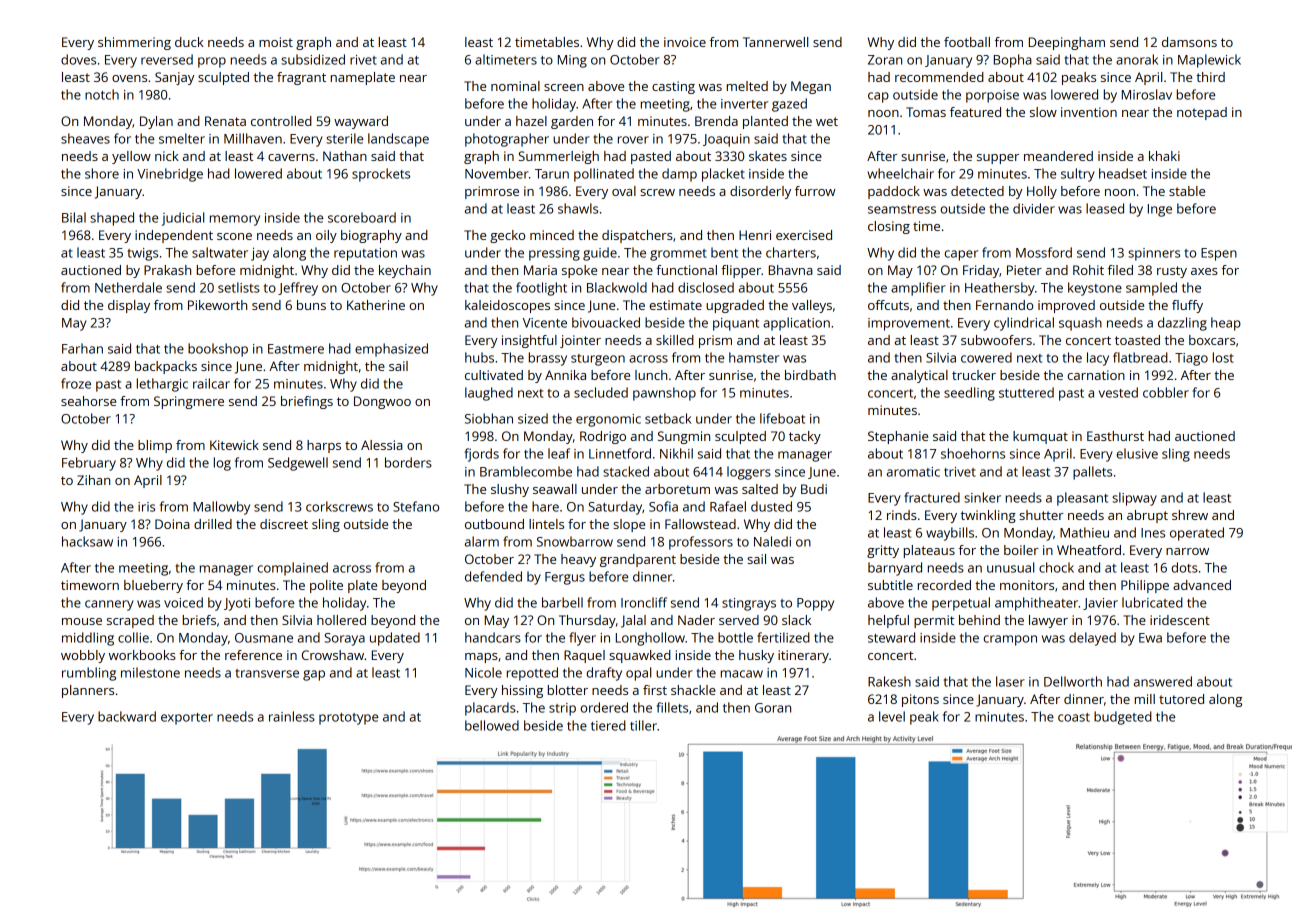 Image resolution: width=1308 pixels, height=924 pixels. What do you see at coordinates (663, 506) in the document?
I see `Sofia` at bounding box center [663, 506].
